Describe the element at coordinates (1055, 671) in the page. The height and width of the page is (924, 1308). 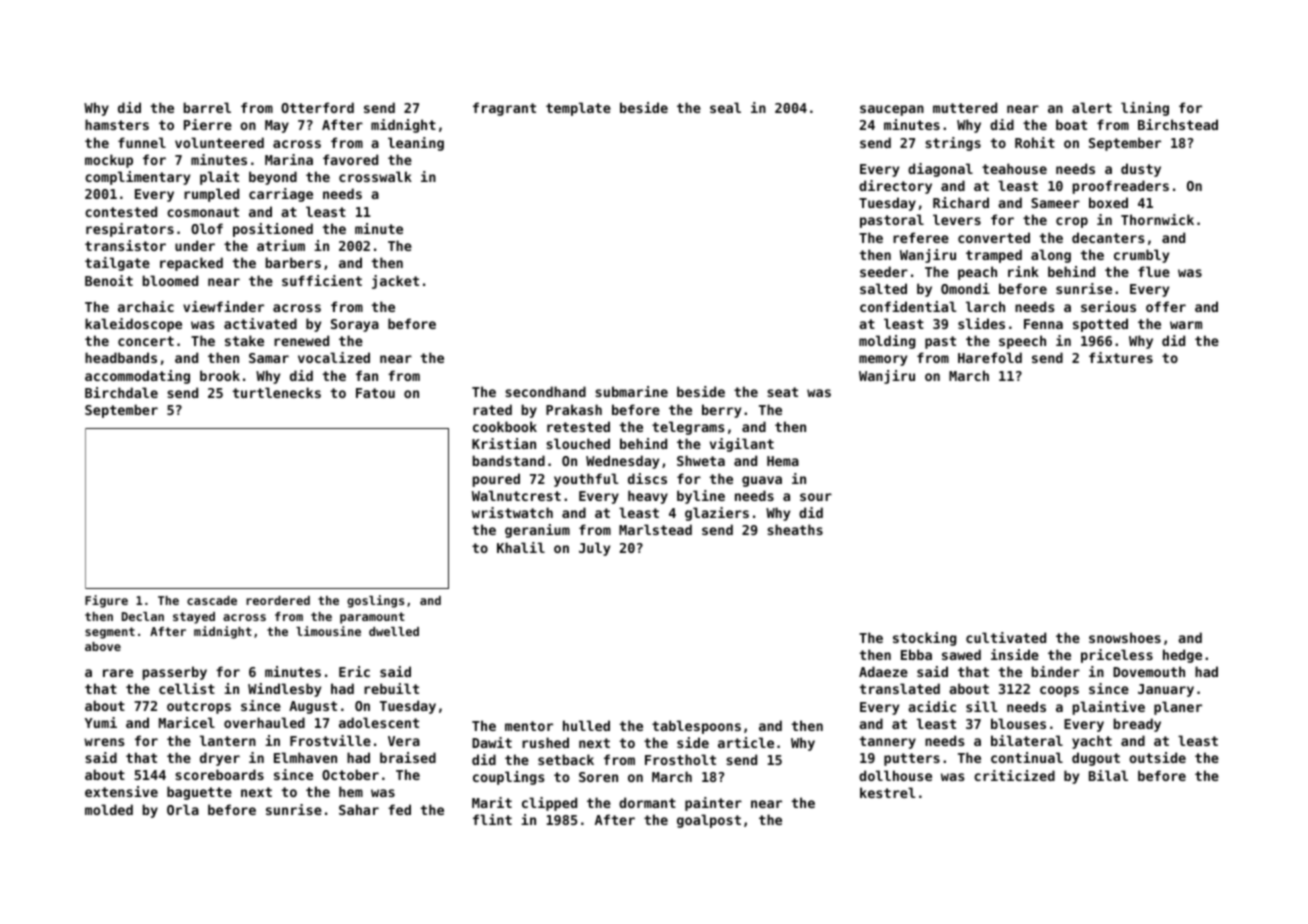
I see `binder` at that location.
